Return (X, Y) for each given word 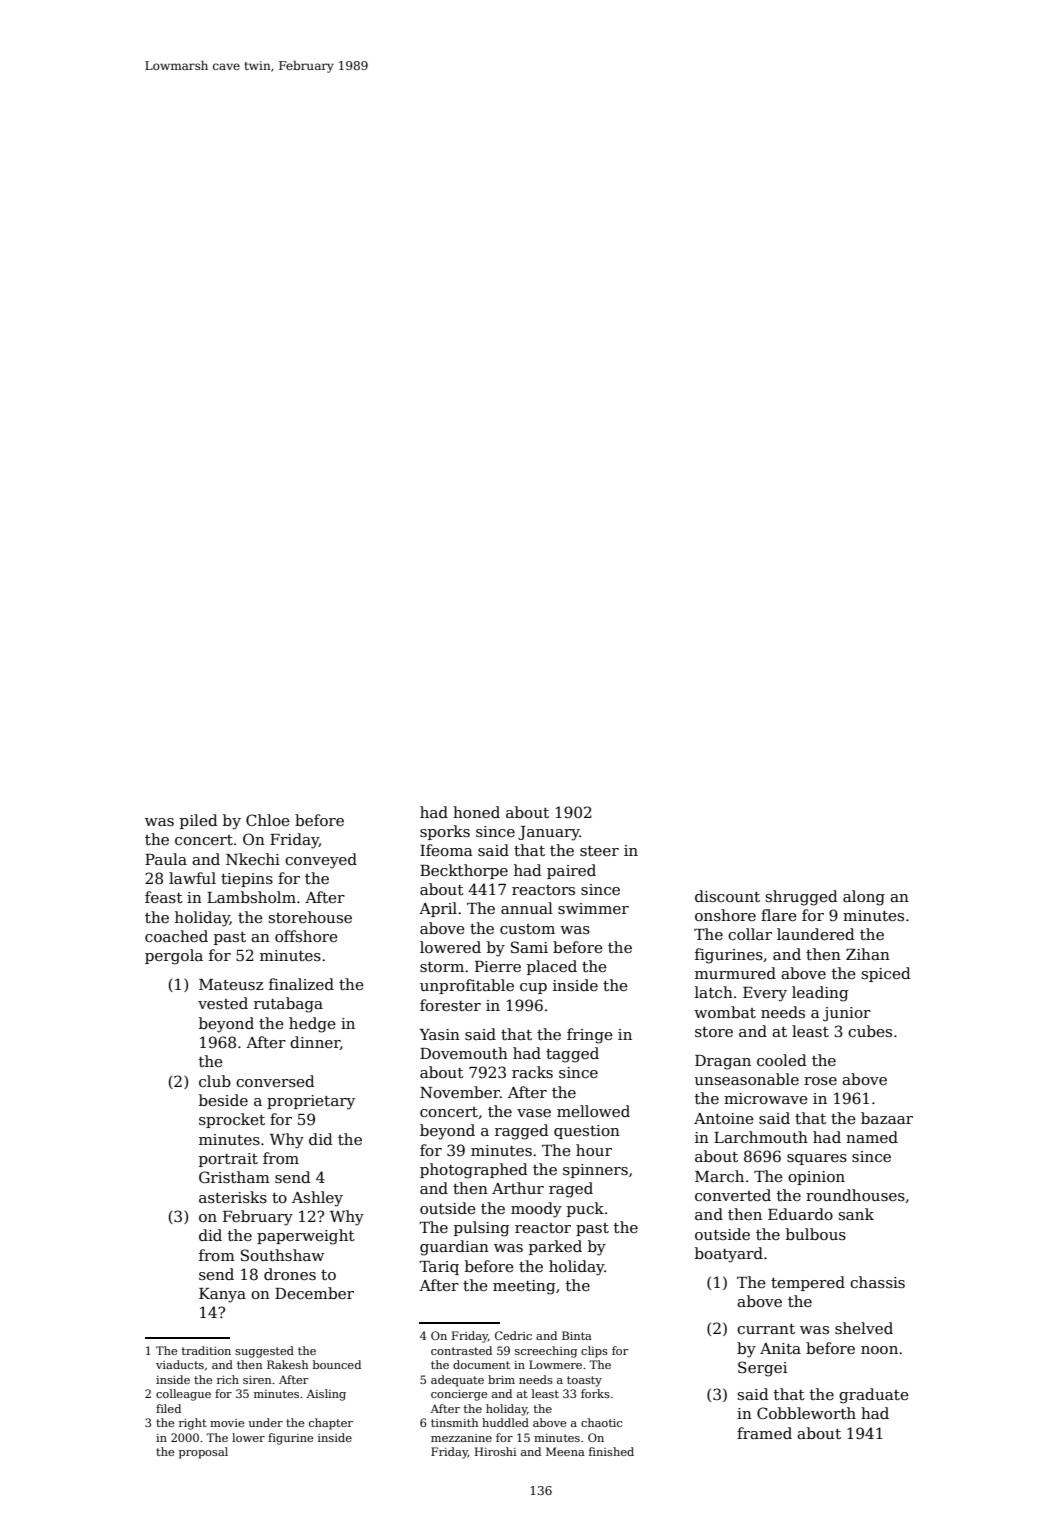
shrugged (802, 898)
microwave (766, 1098)
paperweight (306, 1237)
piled (199, 821)
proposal (203, 1453)
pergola (174, 957)
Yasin (439, 1034)
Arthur (518, 1188)
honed (476, 812)
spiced (886, 974)
